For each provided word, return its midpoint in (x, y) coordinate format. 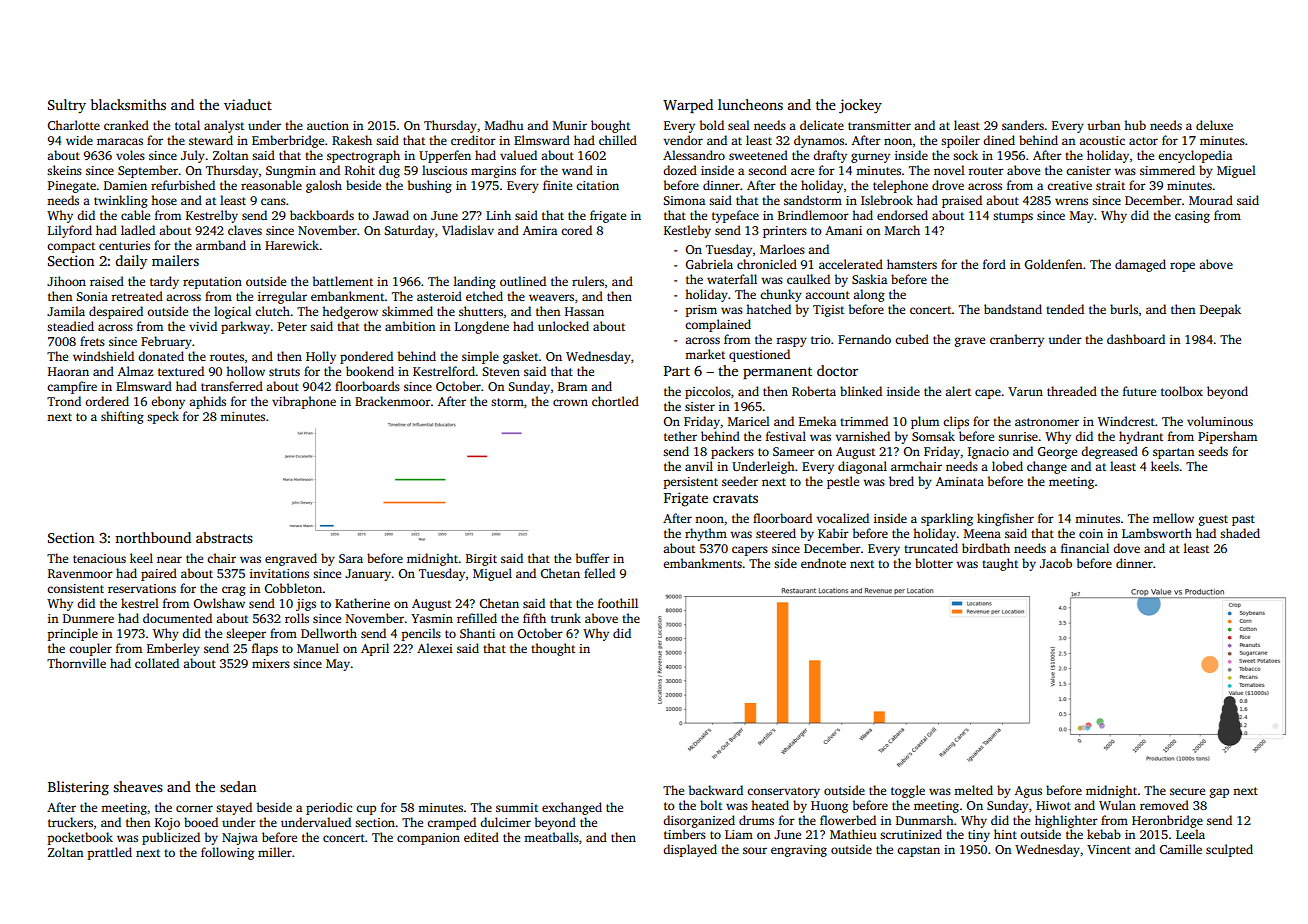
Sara (351, 558)
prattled (110, 853)
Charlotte (74, 125)
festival (786, 436)
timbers (685, 834)
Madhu (504, 125)
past (1243, 520)
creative (1069, 185)
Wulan (1117, 805)
